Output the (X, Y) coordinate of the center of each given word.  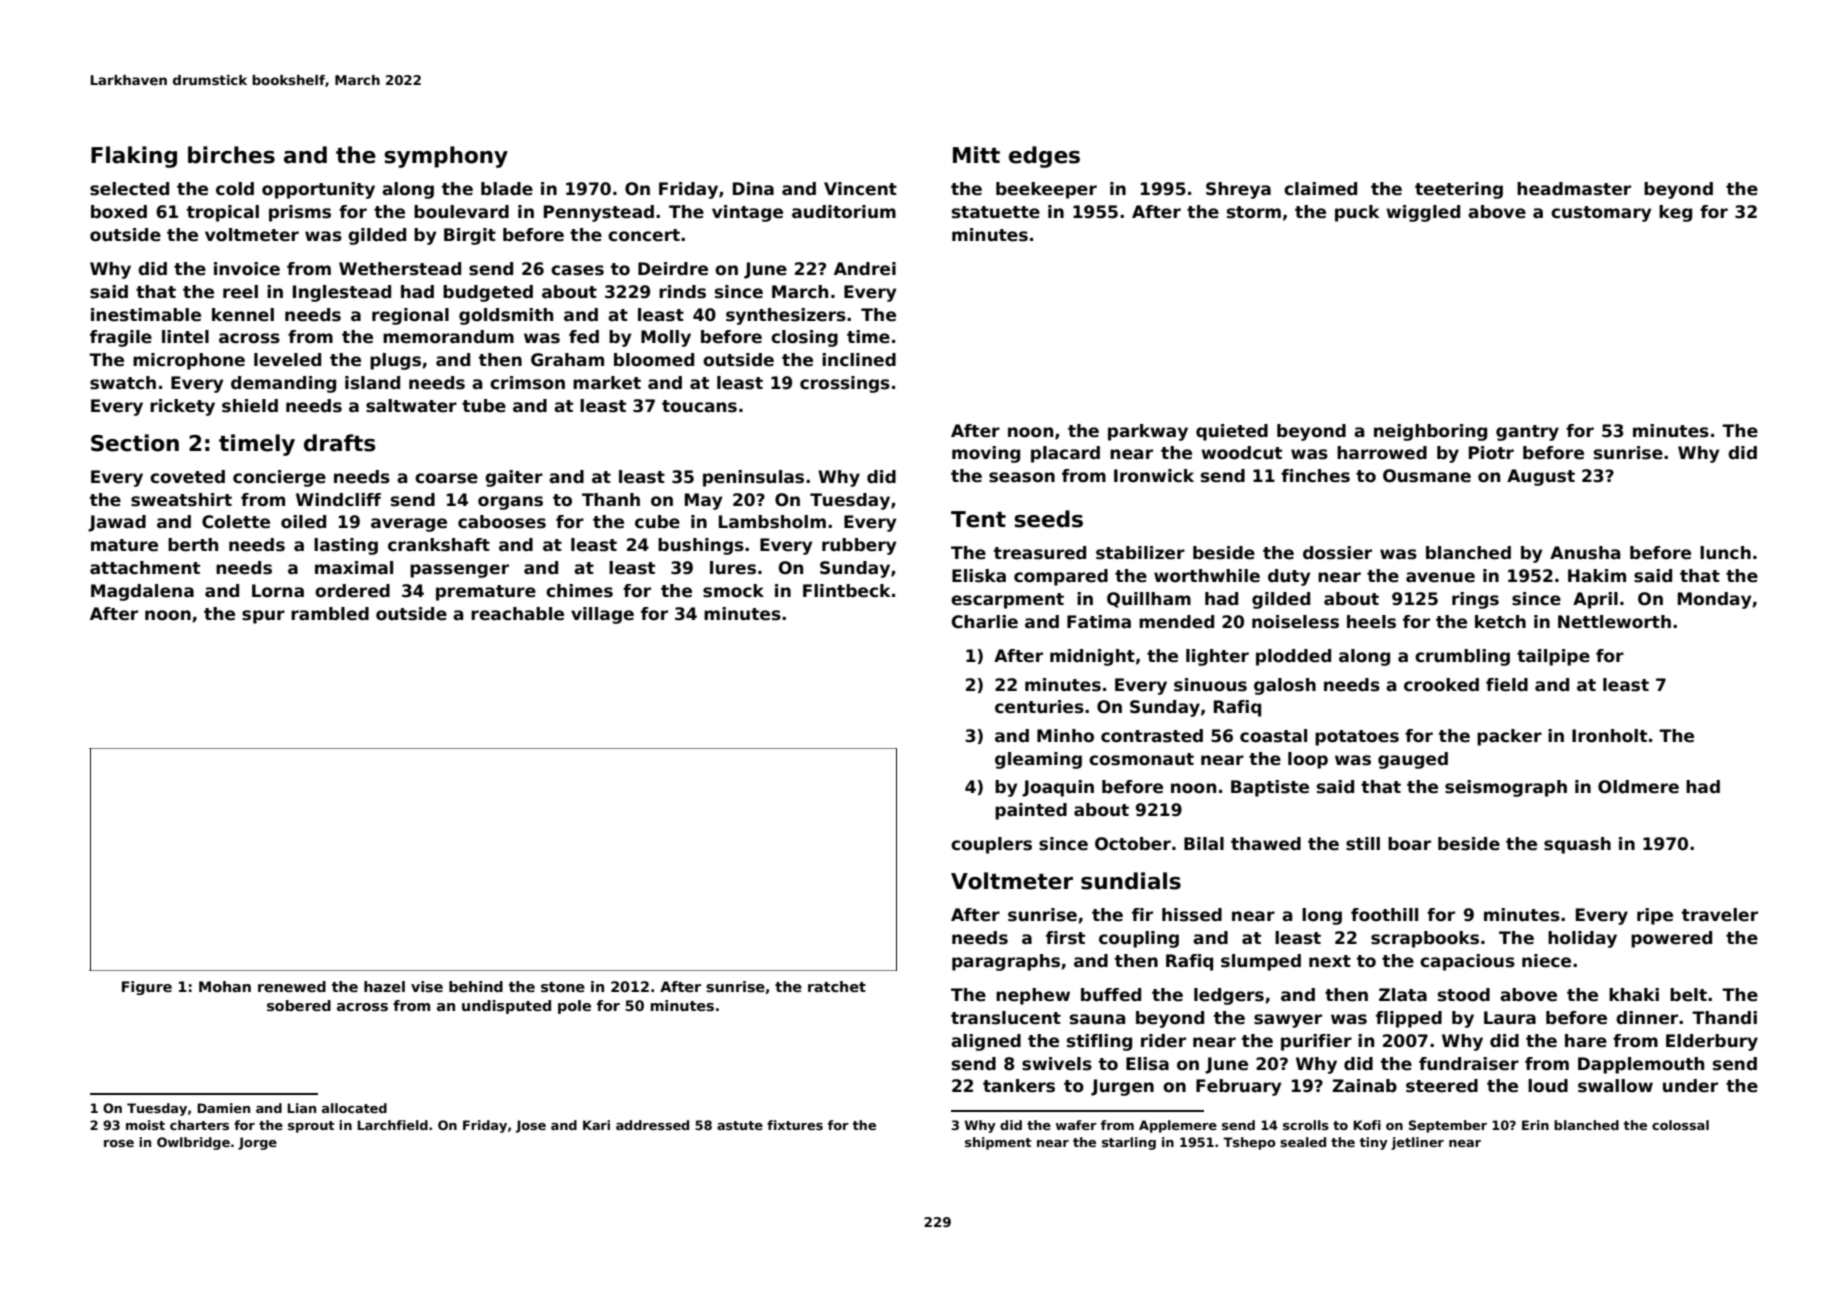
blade (507, 189)
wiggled (1423, 213)
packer (1509, 737)
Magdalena (142, 592)
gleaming (1038, 760)
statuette (996, 212)
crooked (1441, 685)
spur (263, 617)
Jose (531, 1126)
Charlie (985, 622)
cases (577, 270)
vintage (747, 213)
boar (1409, 844)
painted (1031, 811)
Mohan (225, 986)
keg (1675, 213)
